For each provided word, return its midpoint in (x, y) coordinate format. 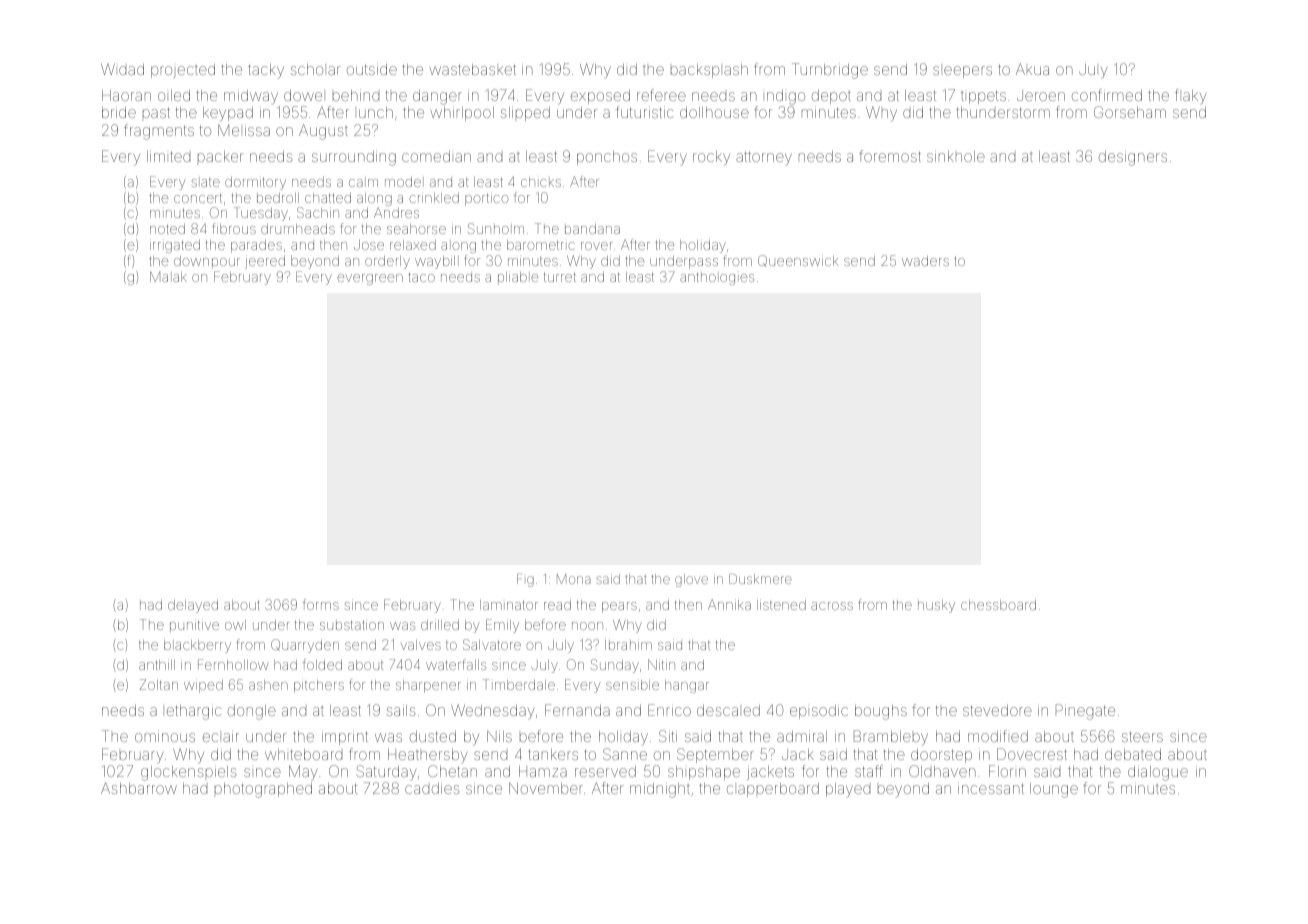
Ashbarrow (139, 788)
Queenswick (798, 260)
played (848, 790)
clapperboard (773, 790)
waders (925, 261)
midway (251, 97)
